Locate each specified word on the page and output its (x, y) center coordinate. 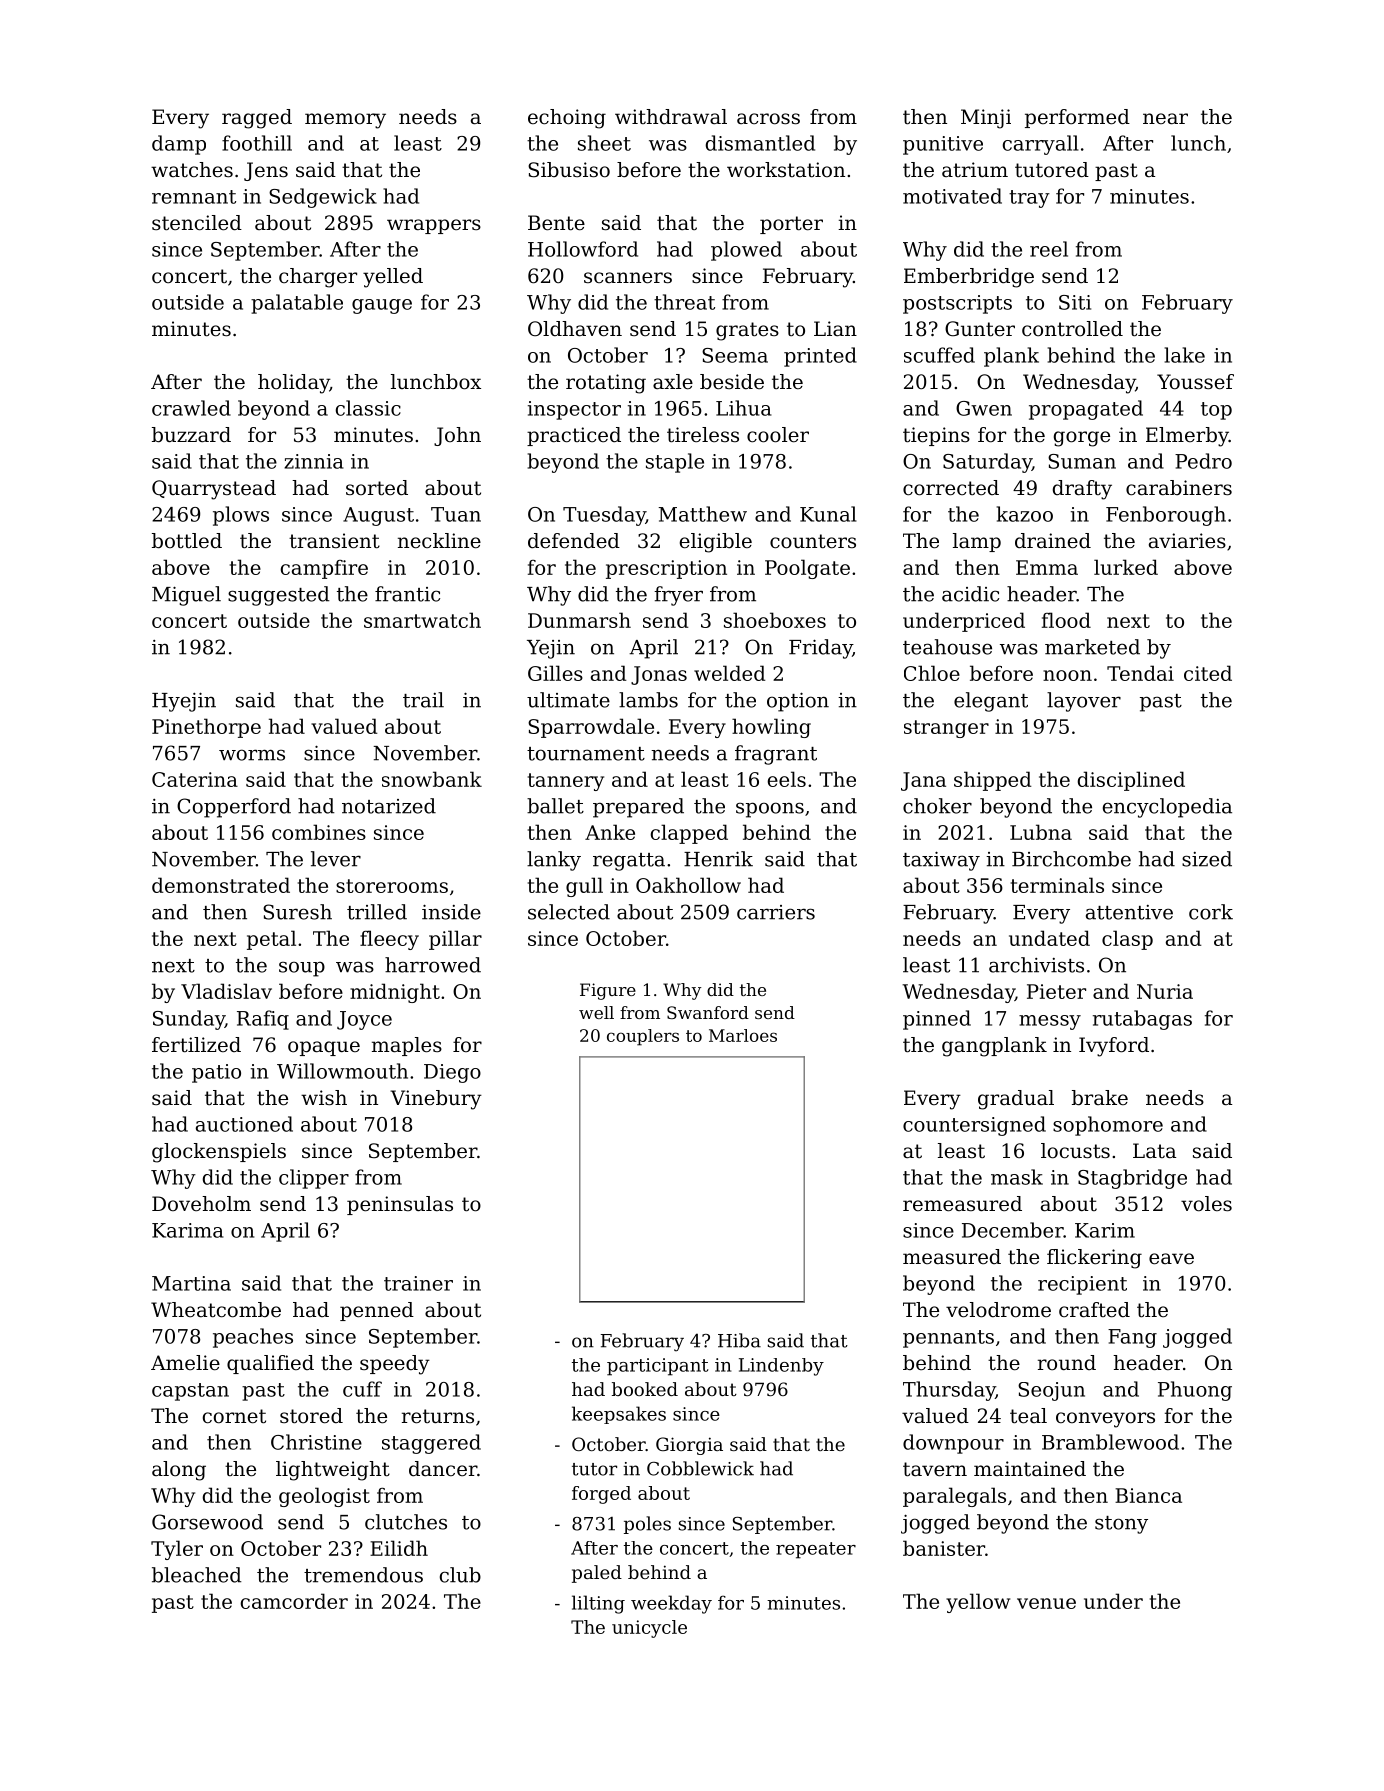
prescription (666, 569)
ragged (257, 119)
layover (1084, 702)
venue (1046, 1603)
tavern (935, 1469)
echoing (567, 119)
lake (1185, 355)
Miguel (186, 596)
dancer (443, 1469)
